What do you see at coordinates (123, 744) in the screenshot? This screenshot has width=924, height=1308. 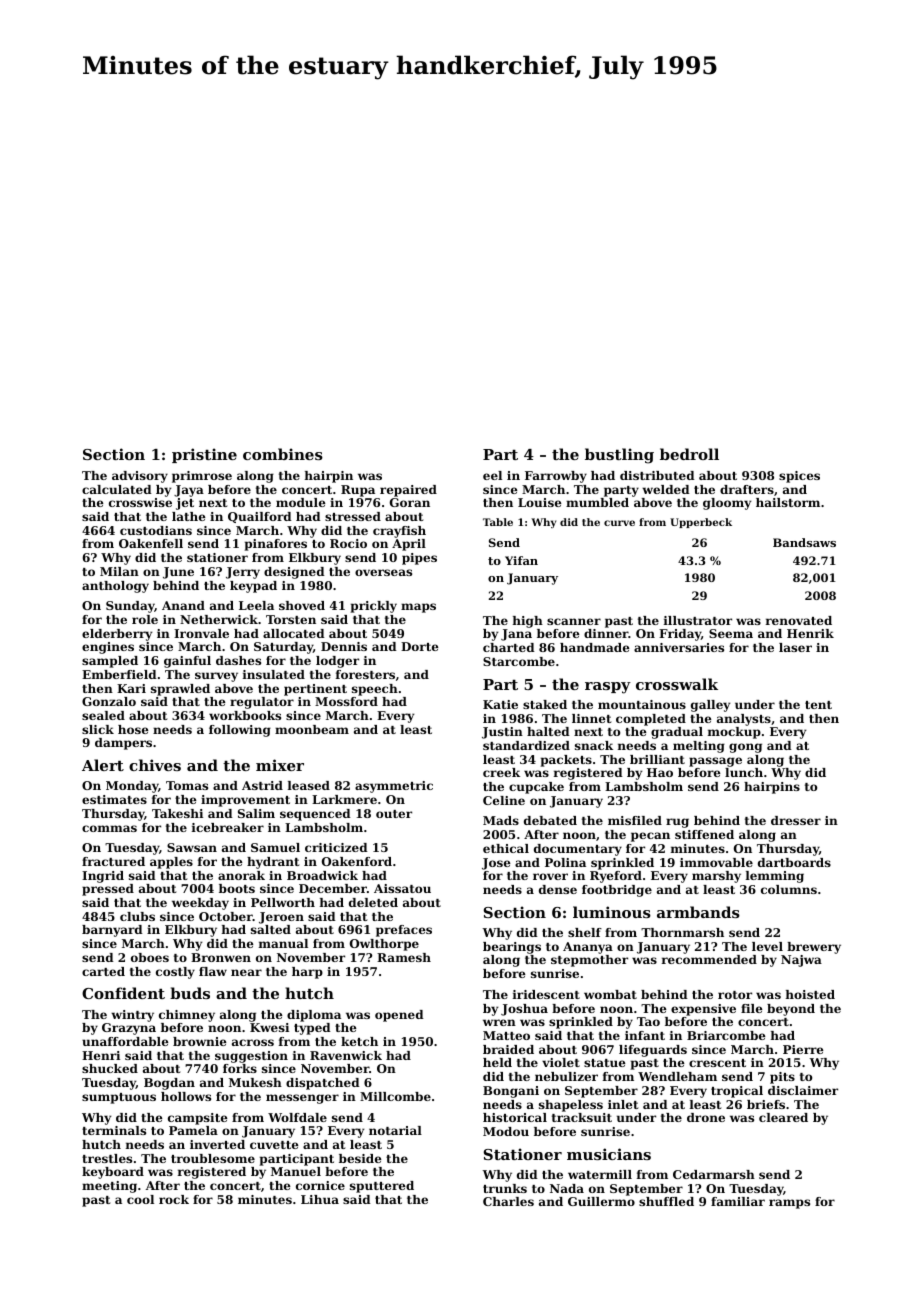 I see `dampers` at bounding box center [123, 744].
